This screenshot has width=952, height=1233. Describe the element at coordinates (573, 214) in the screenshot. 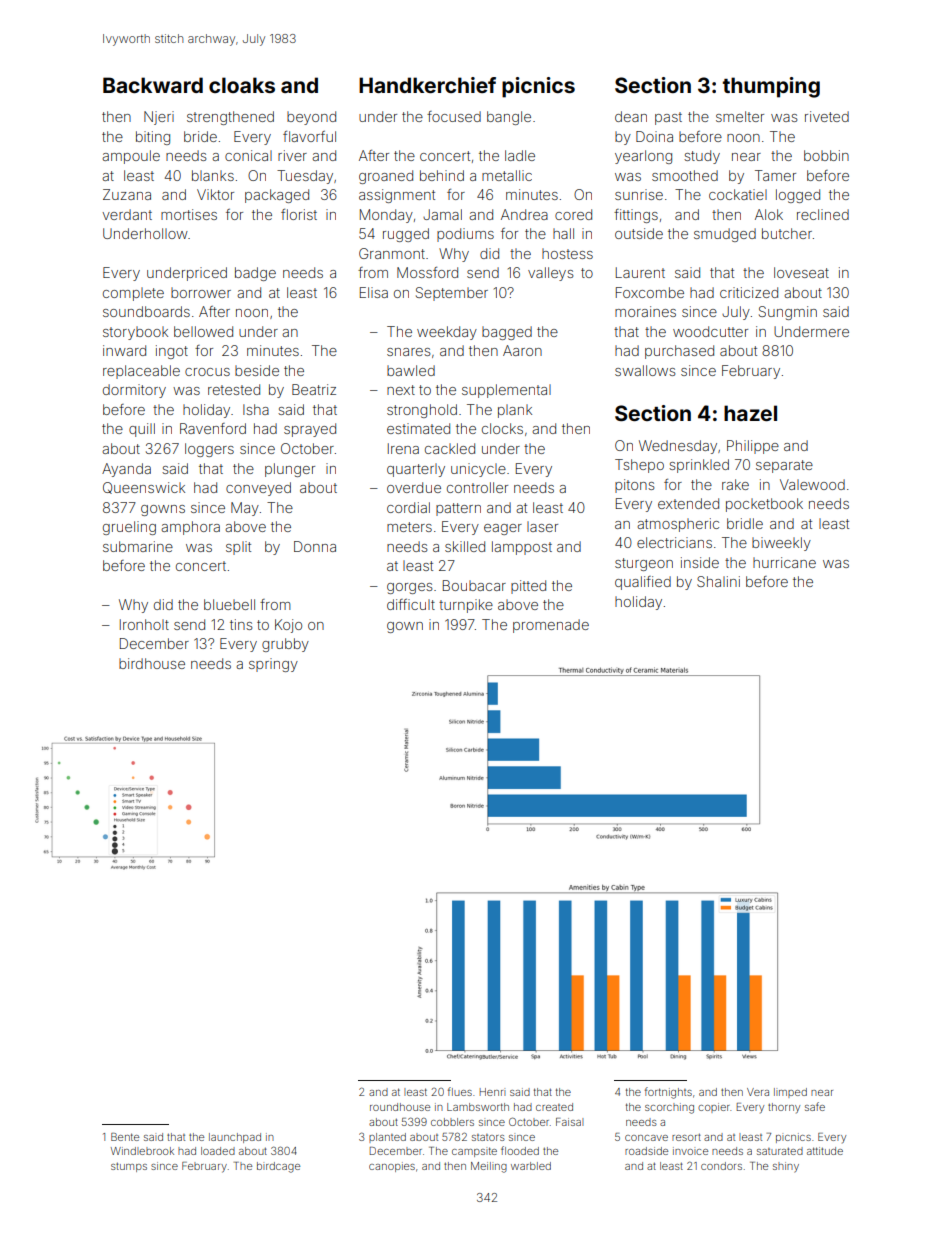

I see `cored` at that location.
